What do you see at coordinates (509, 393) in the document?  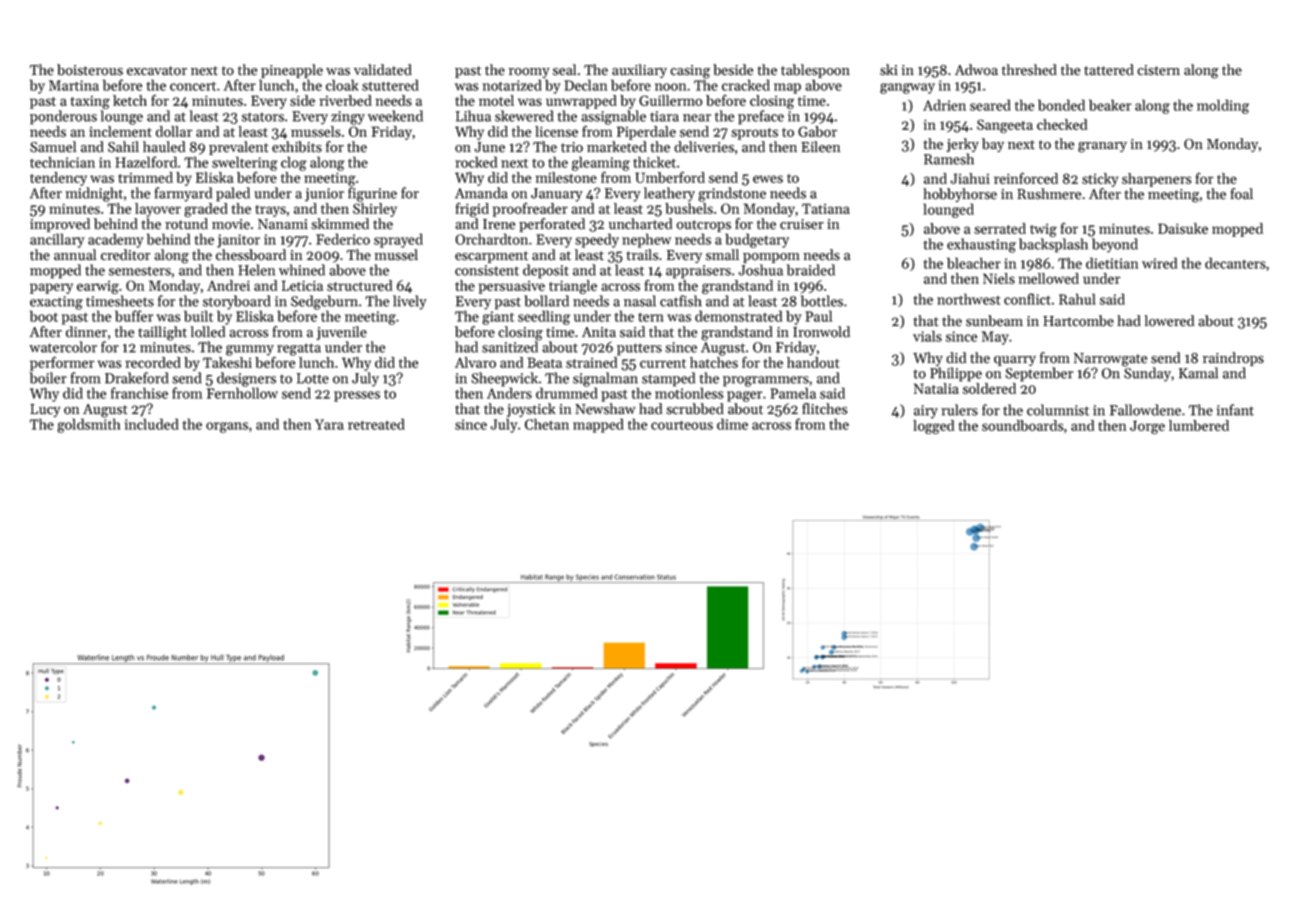 I see `Anders` at bounding box center [509, 393].
